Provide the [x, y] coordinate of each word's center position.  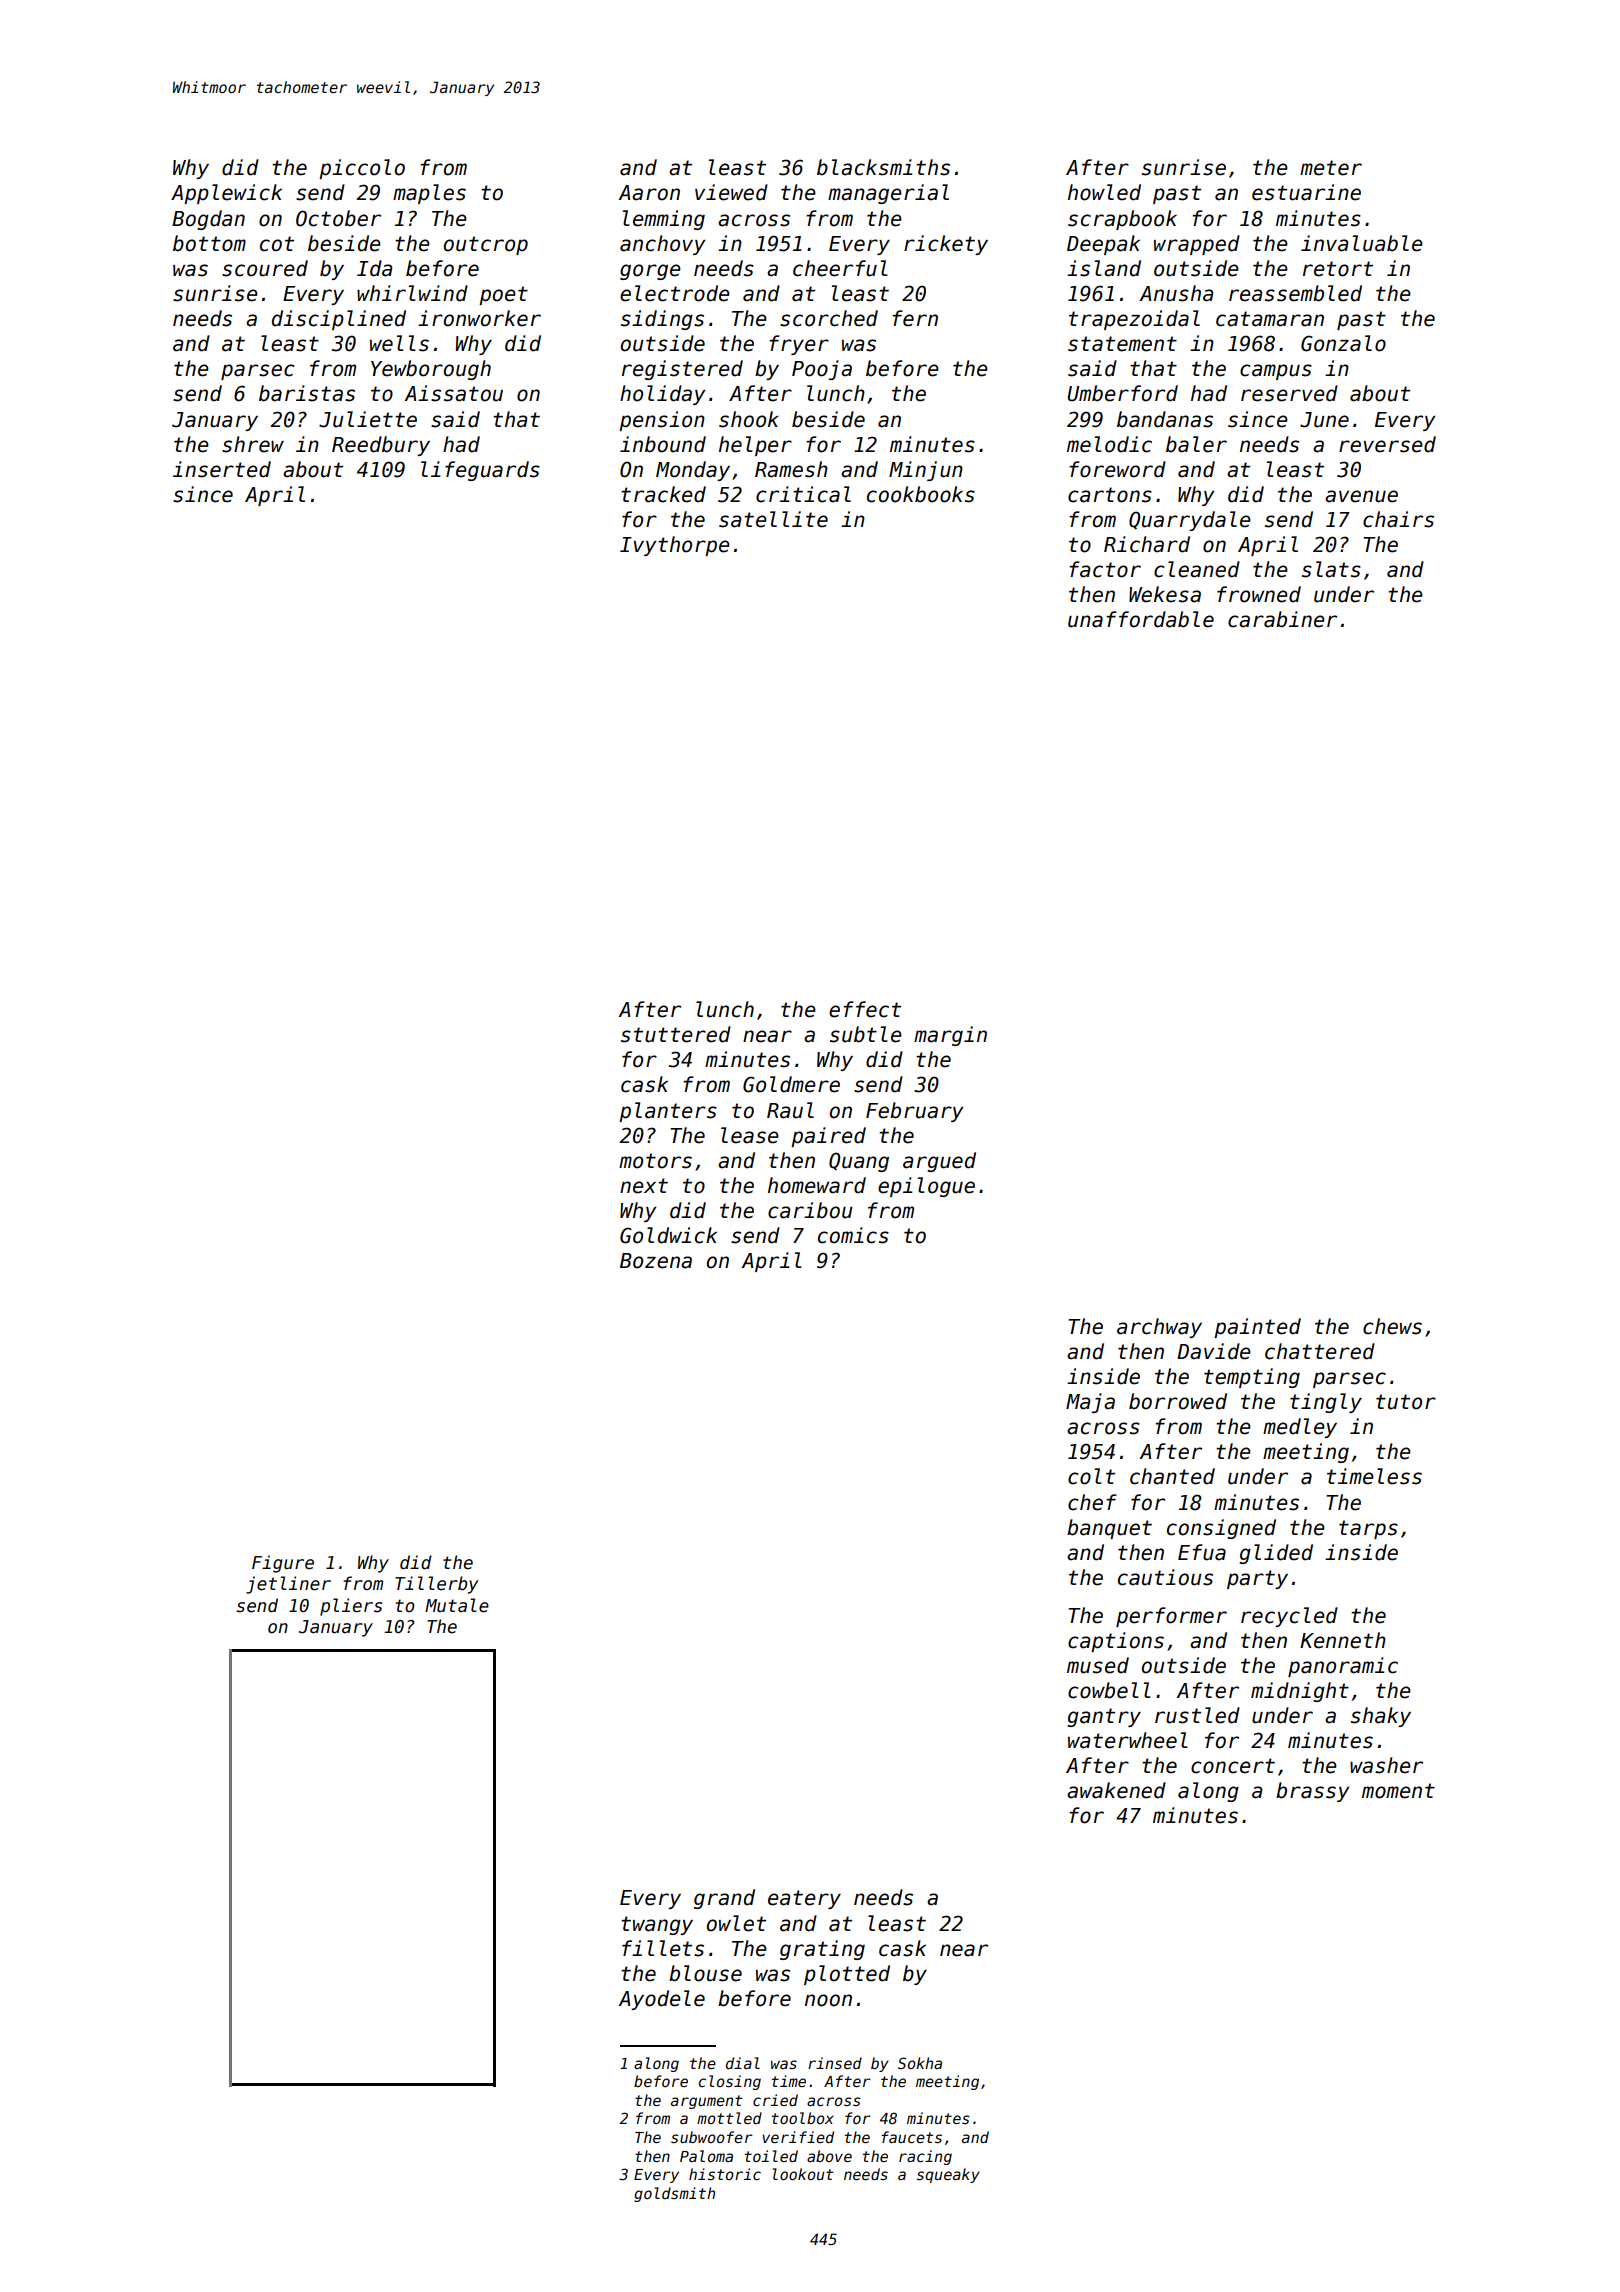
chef [1092, 1502]
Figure [283, 1564]
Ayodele [662, 2000]
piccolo [362, 169]
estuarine [1306, 192]
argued [939, 1162]
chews [1392, 1326]
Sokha [920, 2063]
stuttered [676, 1034]
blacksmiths [883, 167]
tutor [1406, 1402]
